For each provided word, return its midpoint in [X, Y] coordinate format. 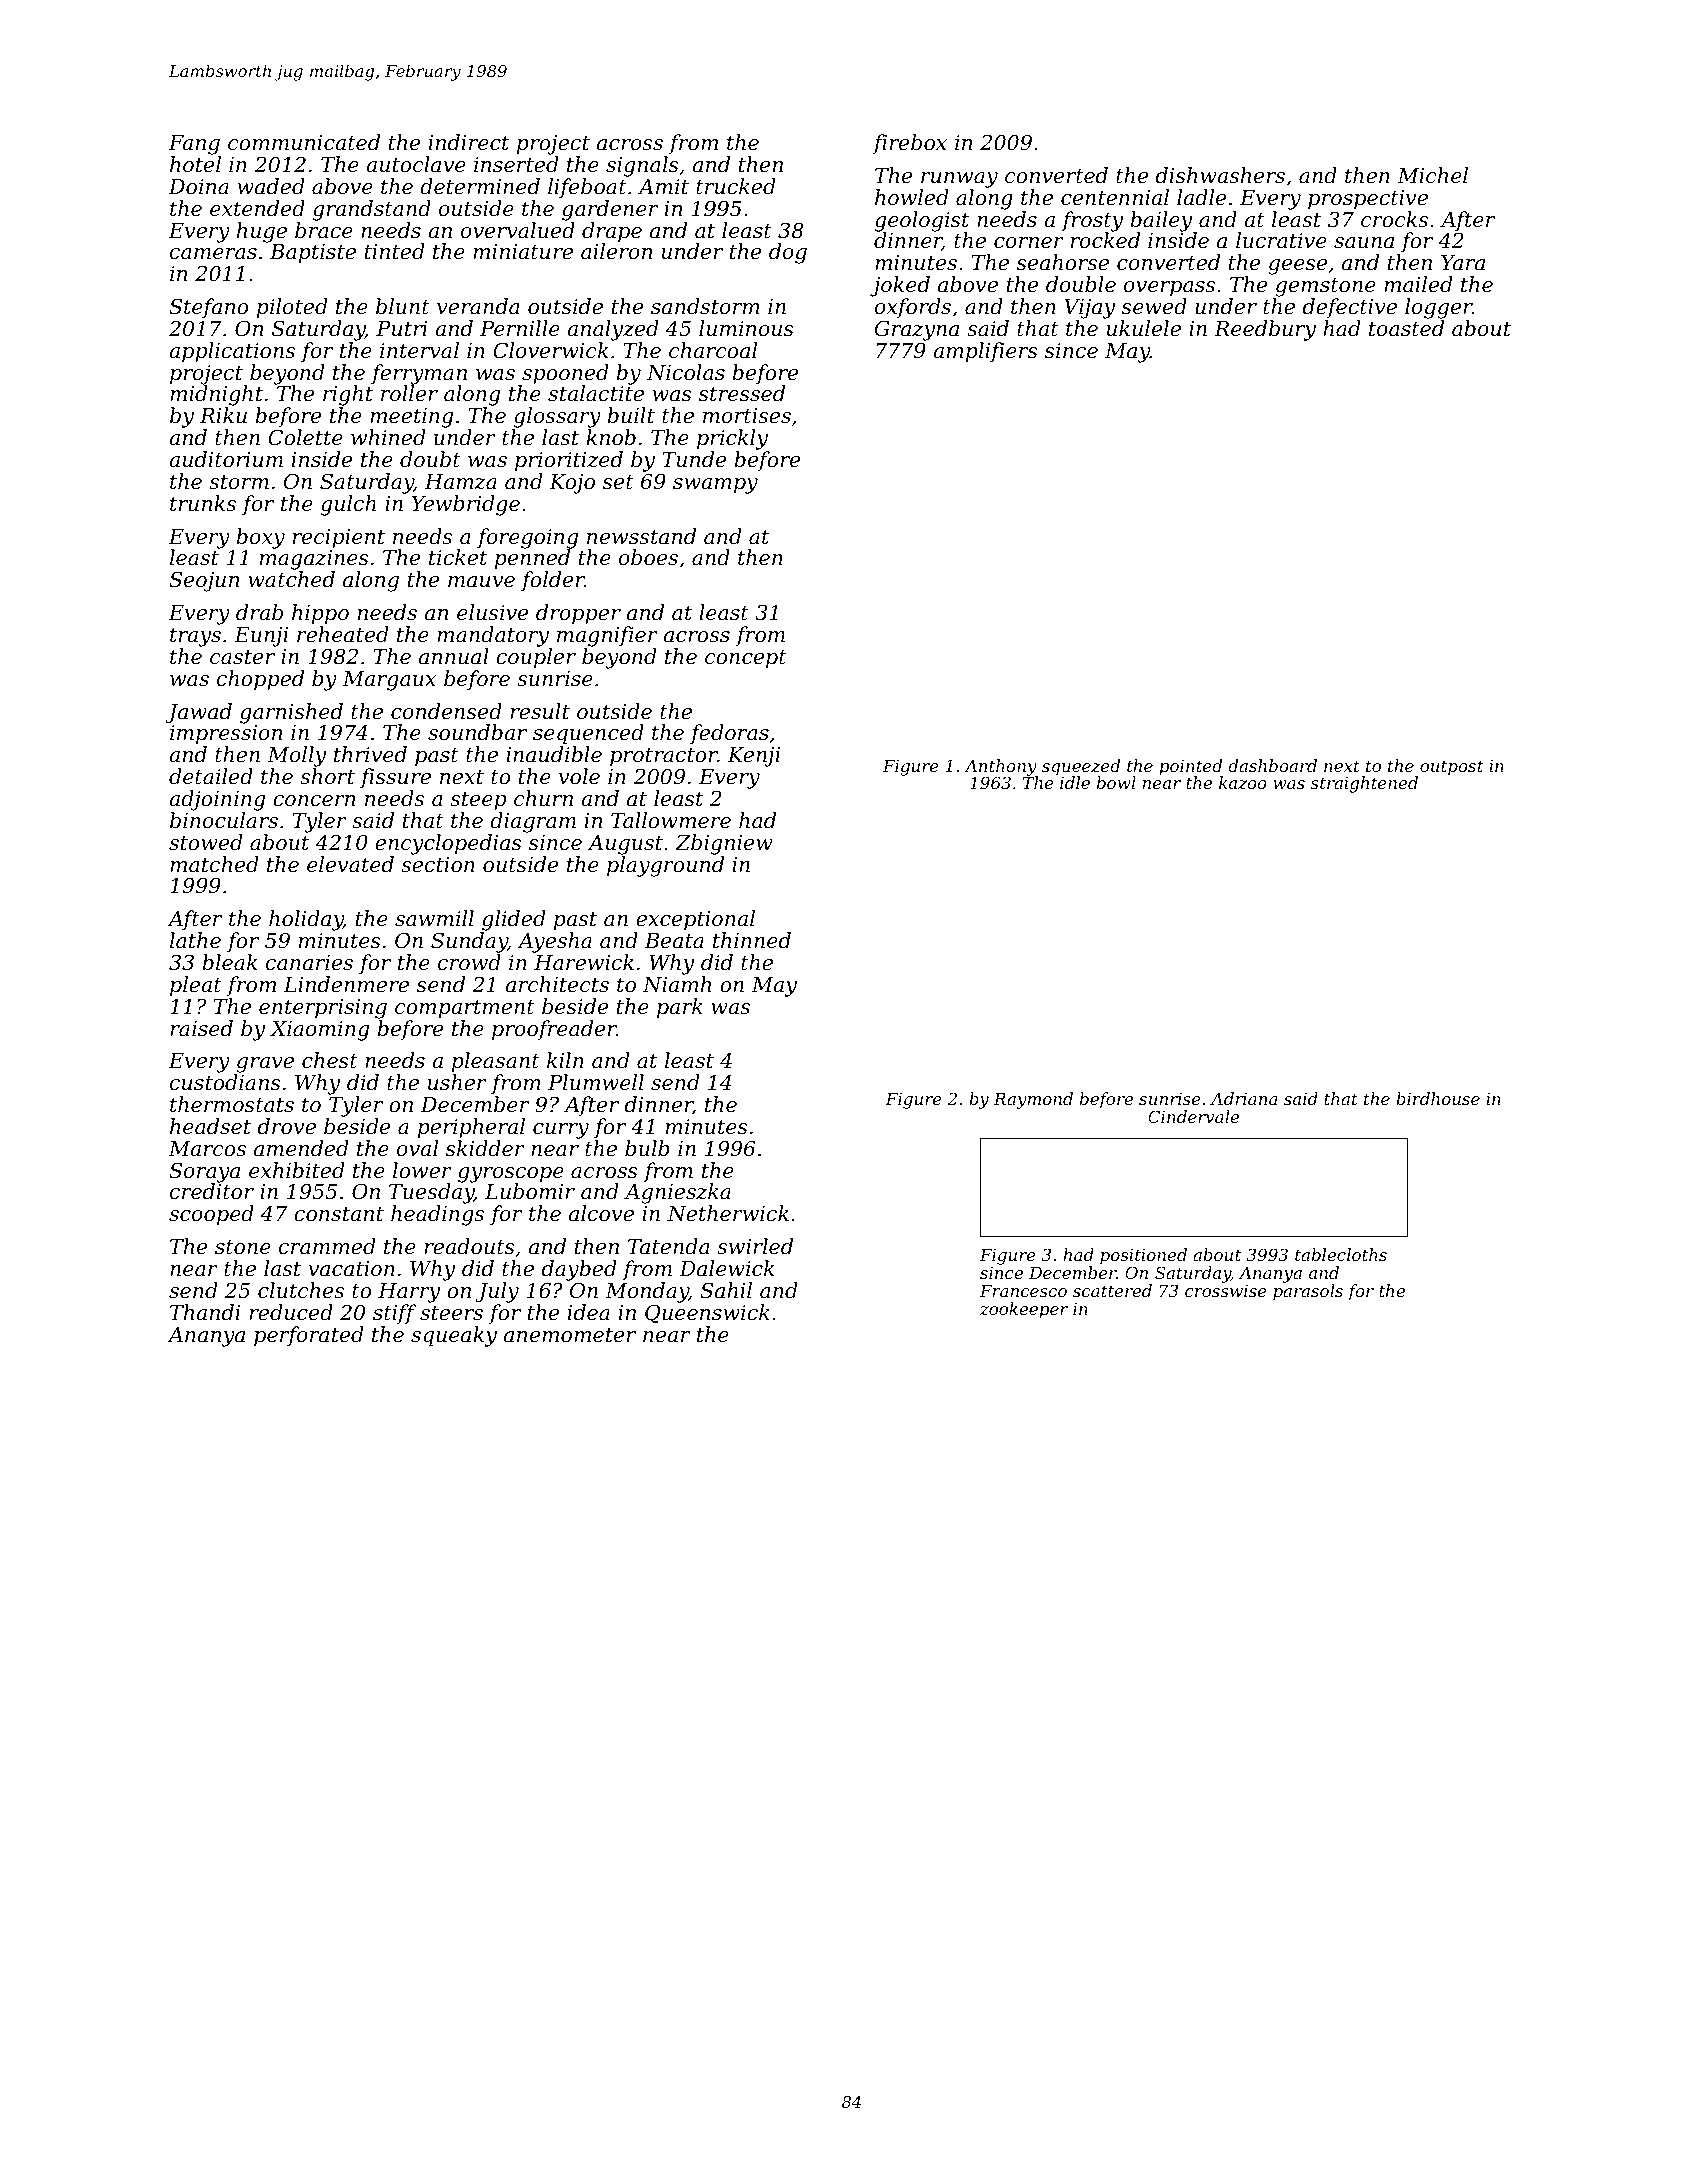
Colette [305, 437]
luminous [746, 328]
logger [1438, 308]
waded [271, 186]
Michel [1432, 175]
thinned [752, 940]
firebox [910, 144]
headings [437, 1215]
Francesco [1023, 1291]
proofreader [554, 1030]
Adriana [1243, 1098]
